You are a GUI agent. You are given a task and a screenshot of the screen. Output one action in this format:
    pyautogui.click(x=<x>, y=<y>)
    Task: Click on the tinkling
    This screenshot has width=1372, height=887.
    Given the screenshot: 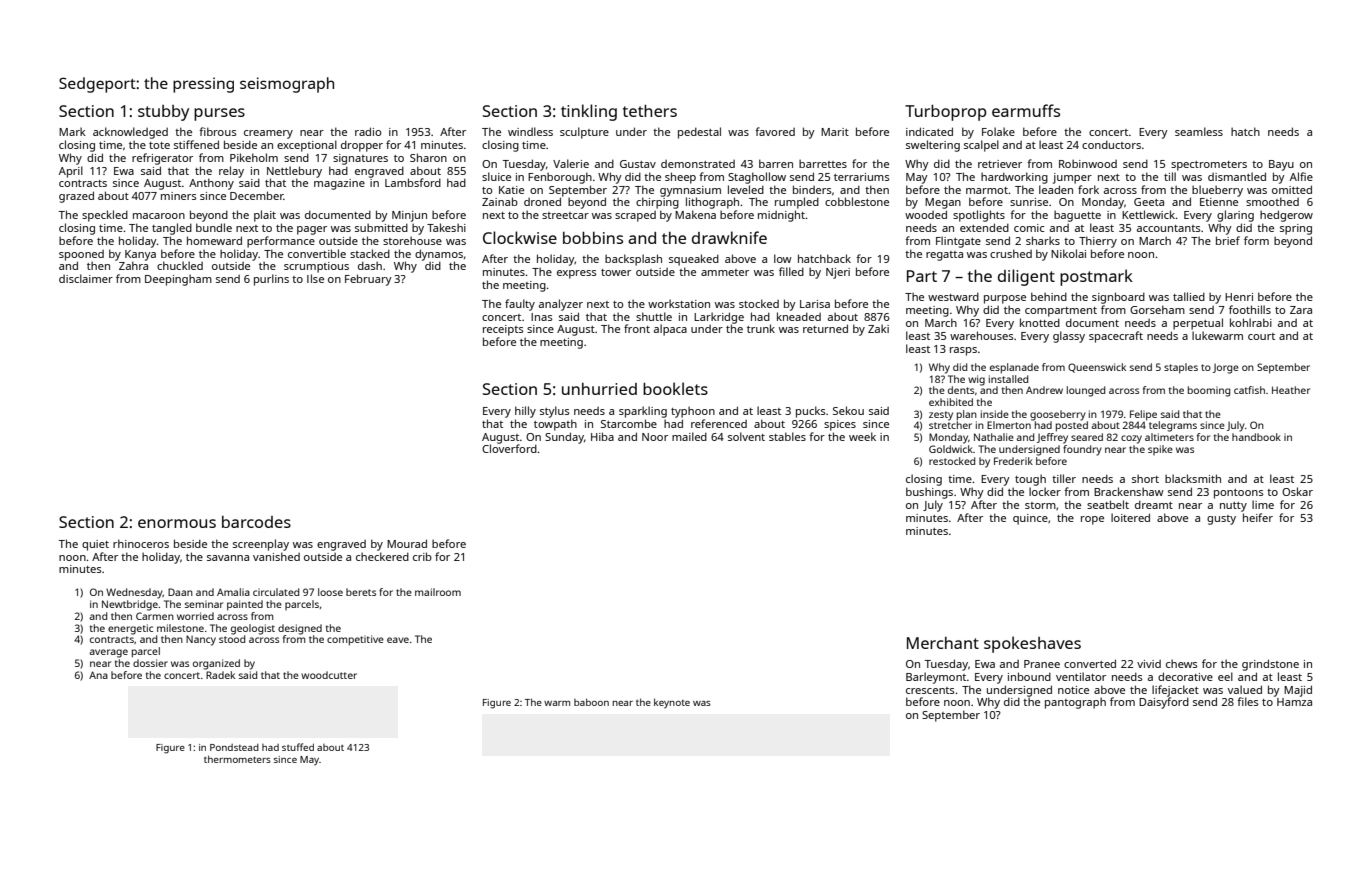 What is the action you would take?
    pyautogui.click(x=589, y=112)
